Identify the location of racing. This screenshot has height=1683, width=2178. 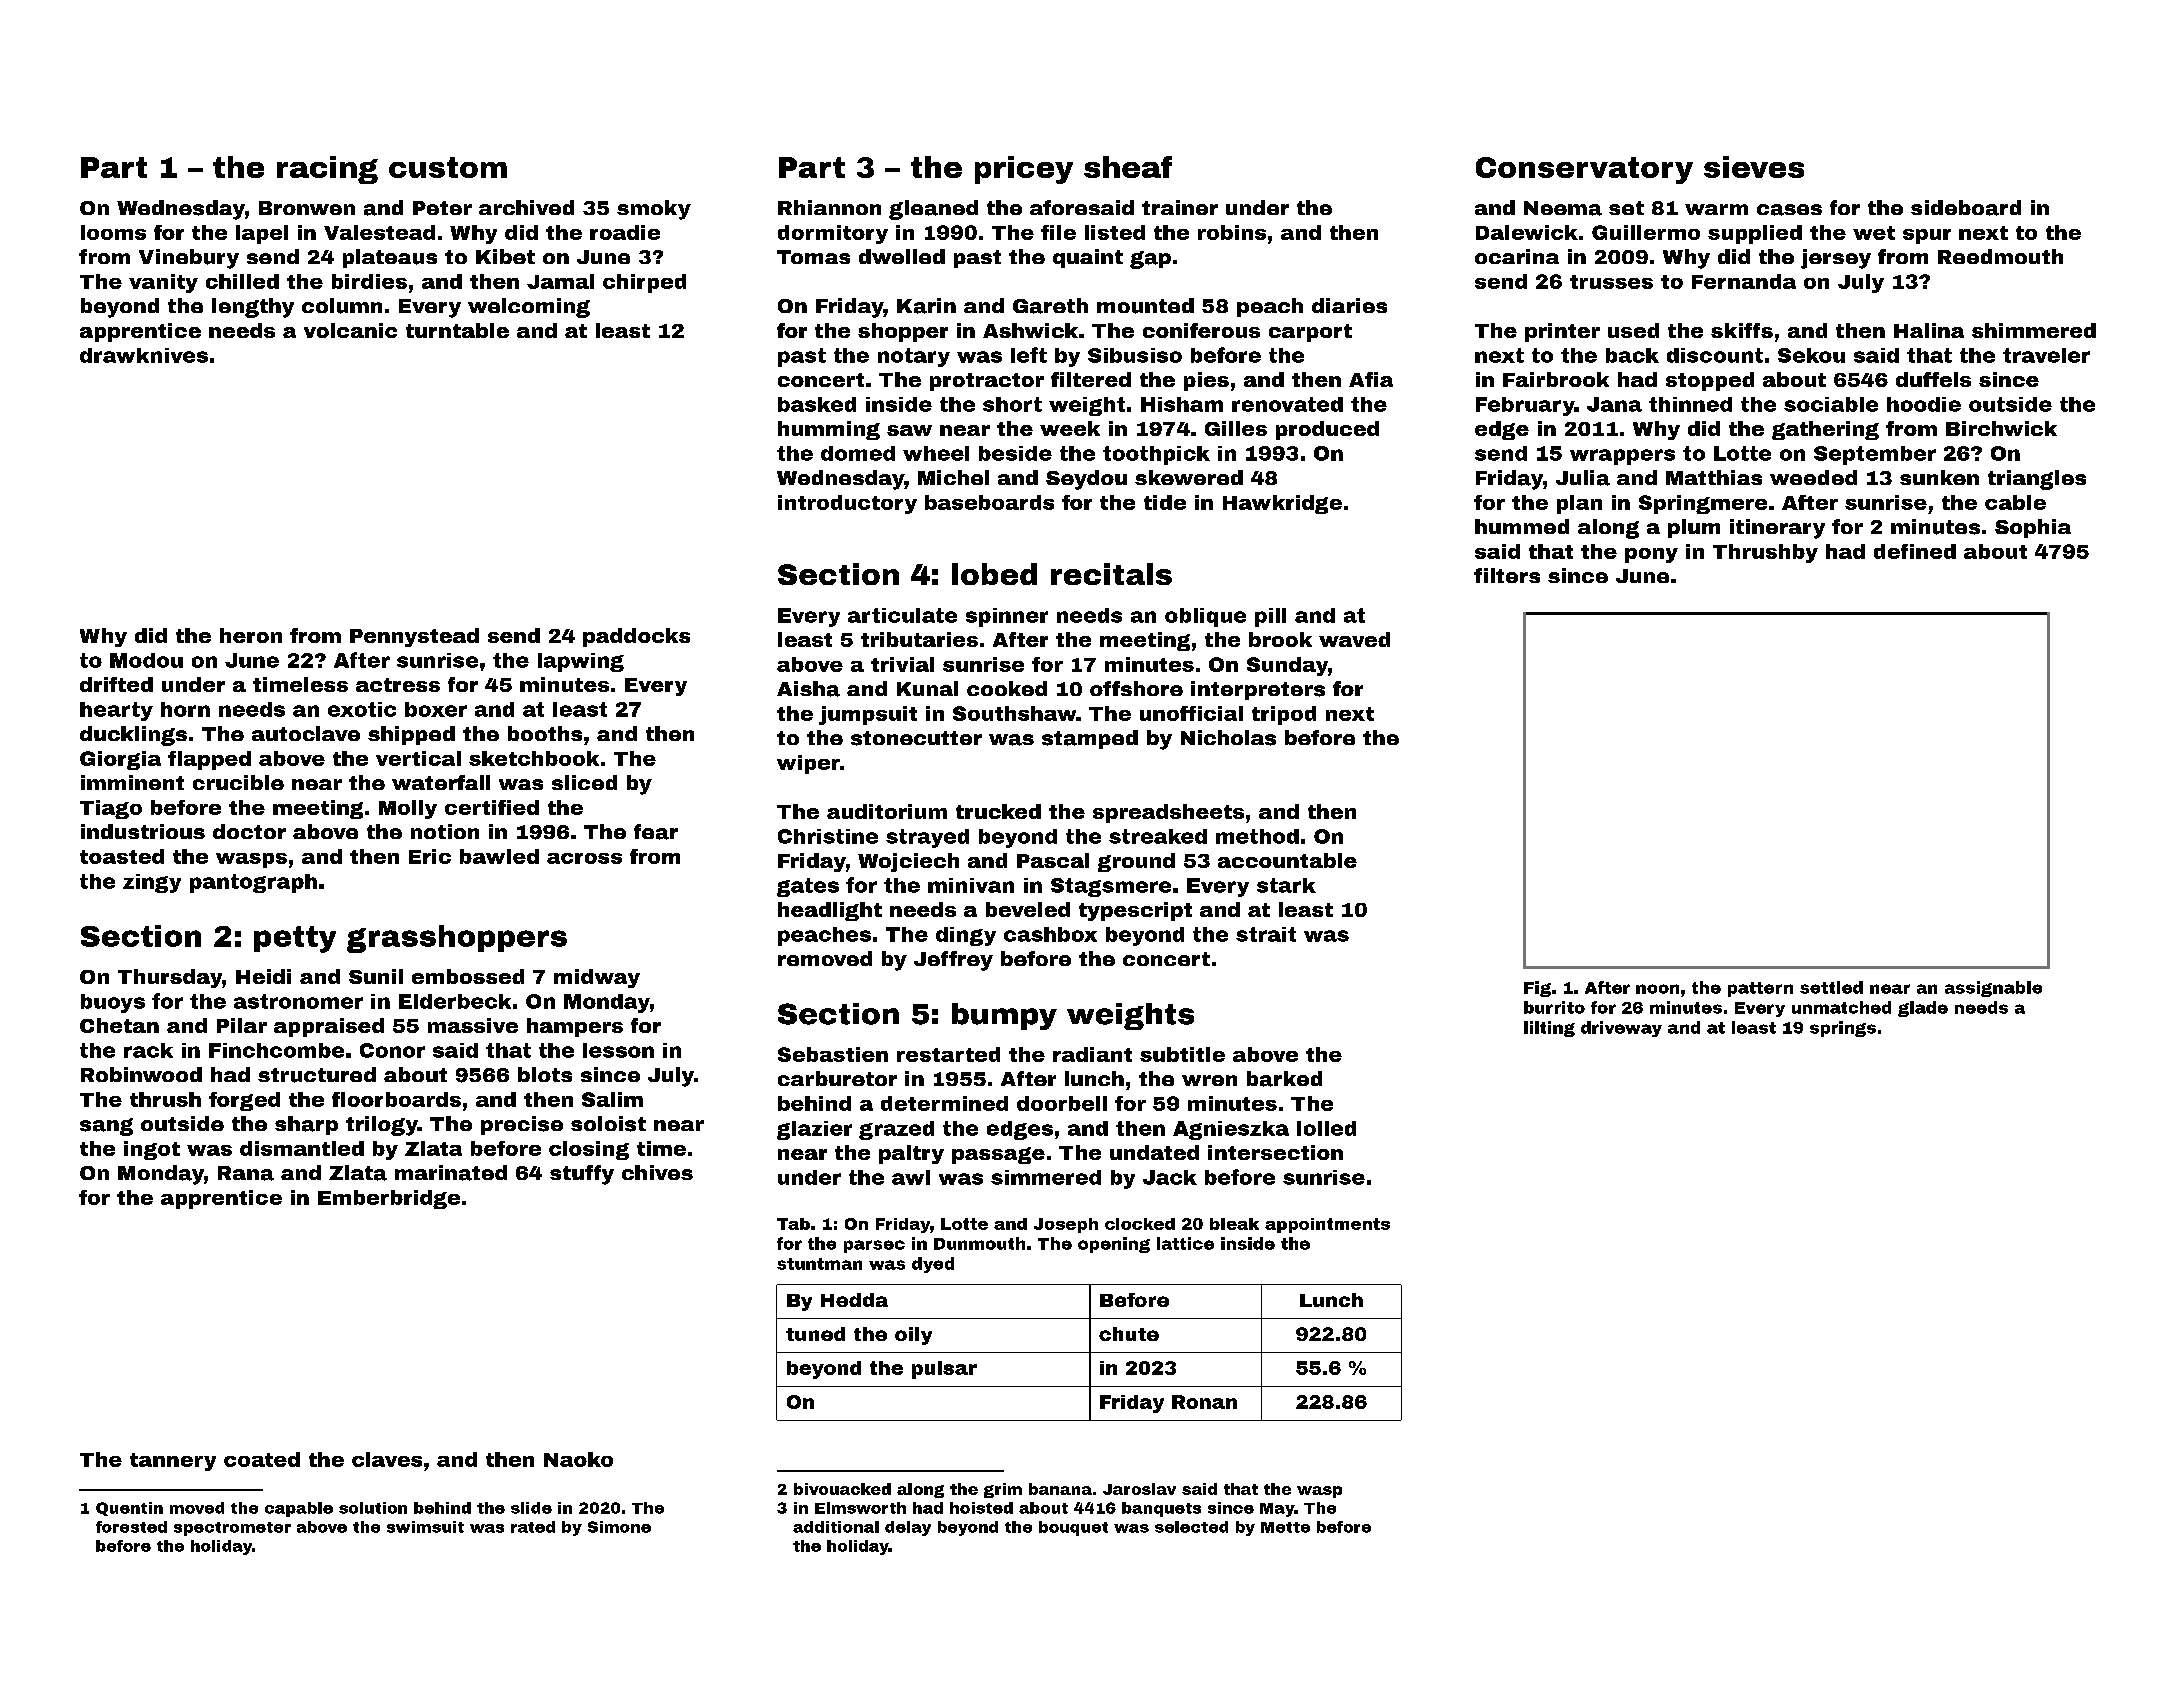
(327, 170).
